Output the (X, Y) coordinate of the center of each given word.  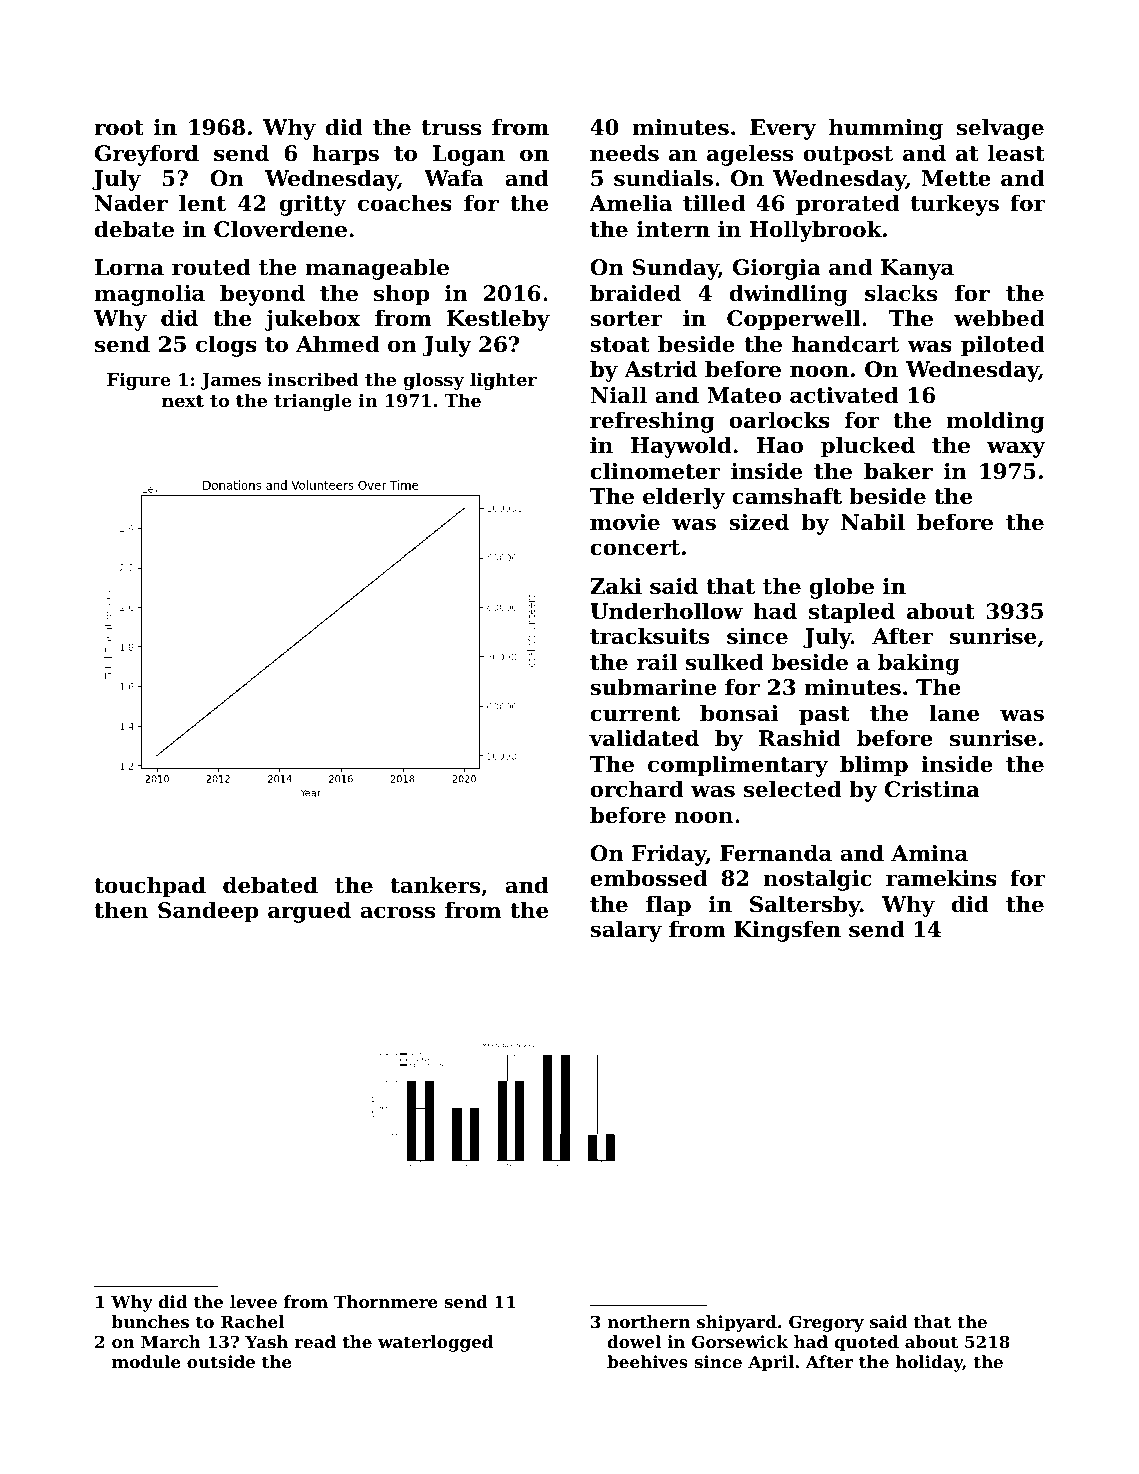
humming (886, 129)
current (635, 714)
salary (626, 931)
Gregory (826, 1323)
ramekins (941, 878)
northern (648, 1321)
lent (202, 203)
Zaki (616, 586)
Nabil (873, 522)
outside (221, 1361)
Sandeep (208, 912)
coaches (405, 203)
